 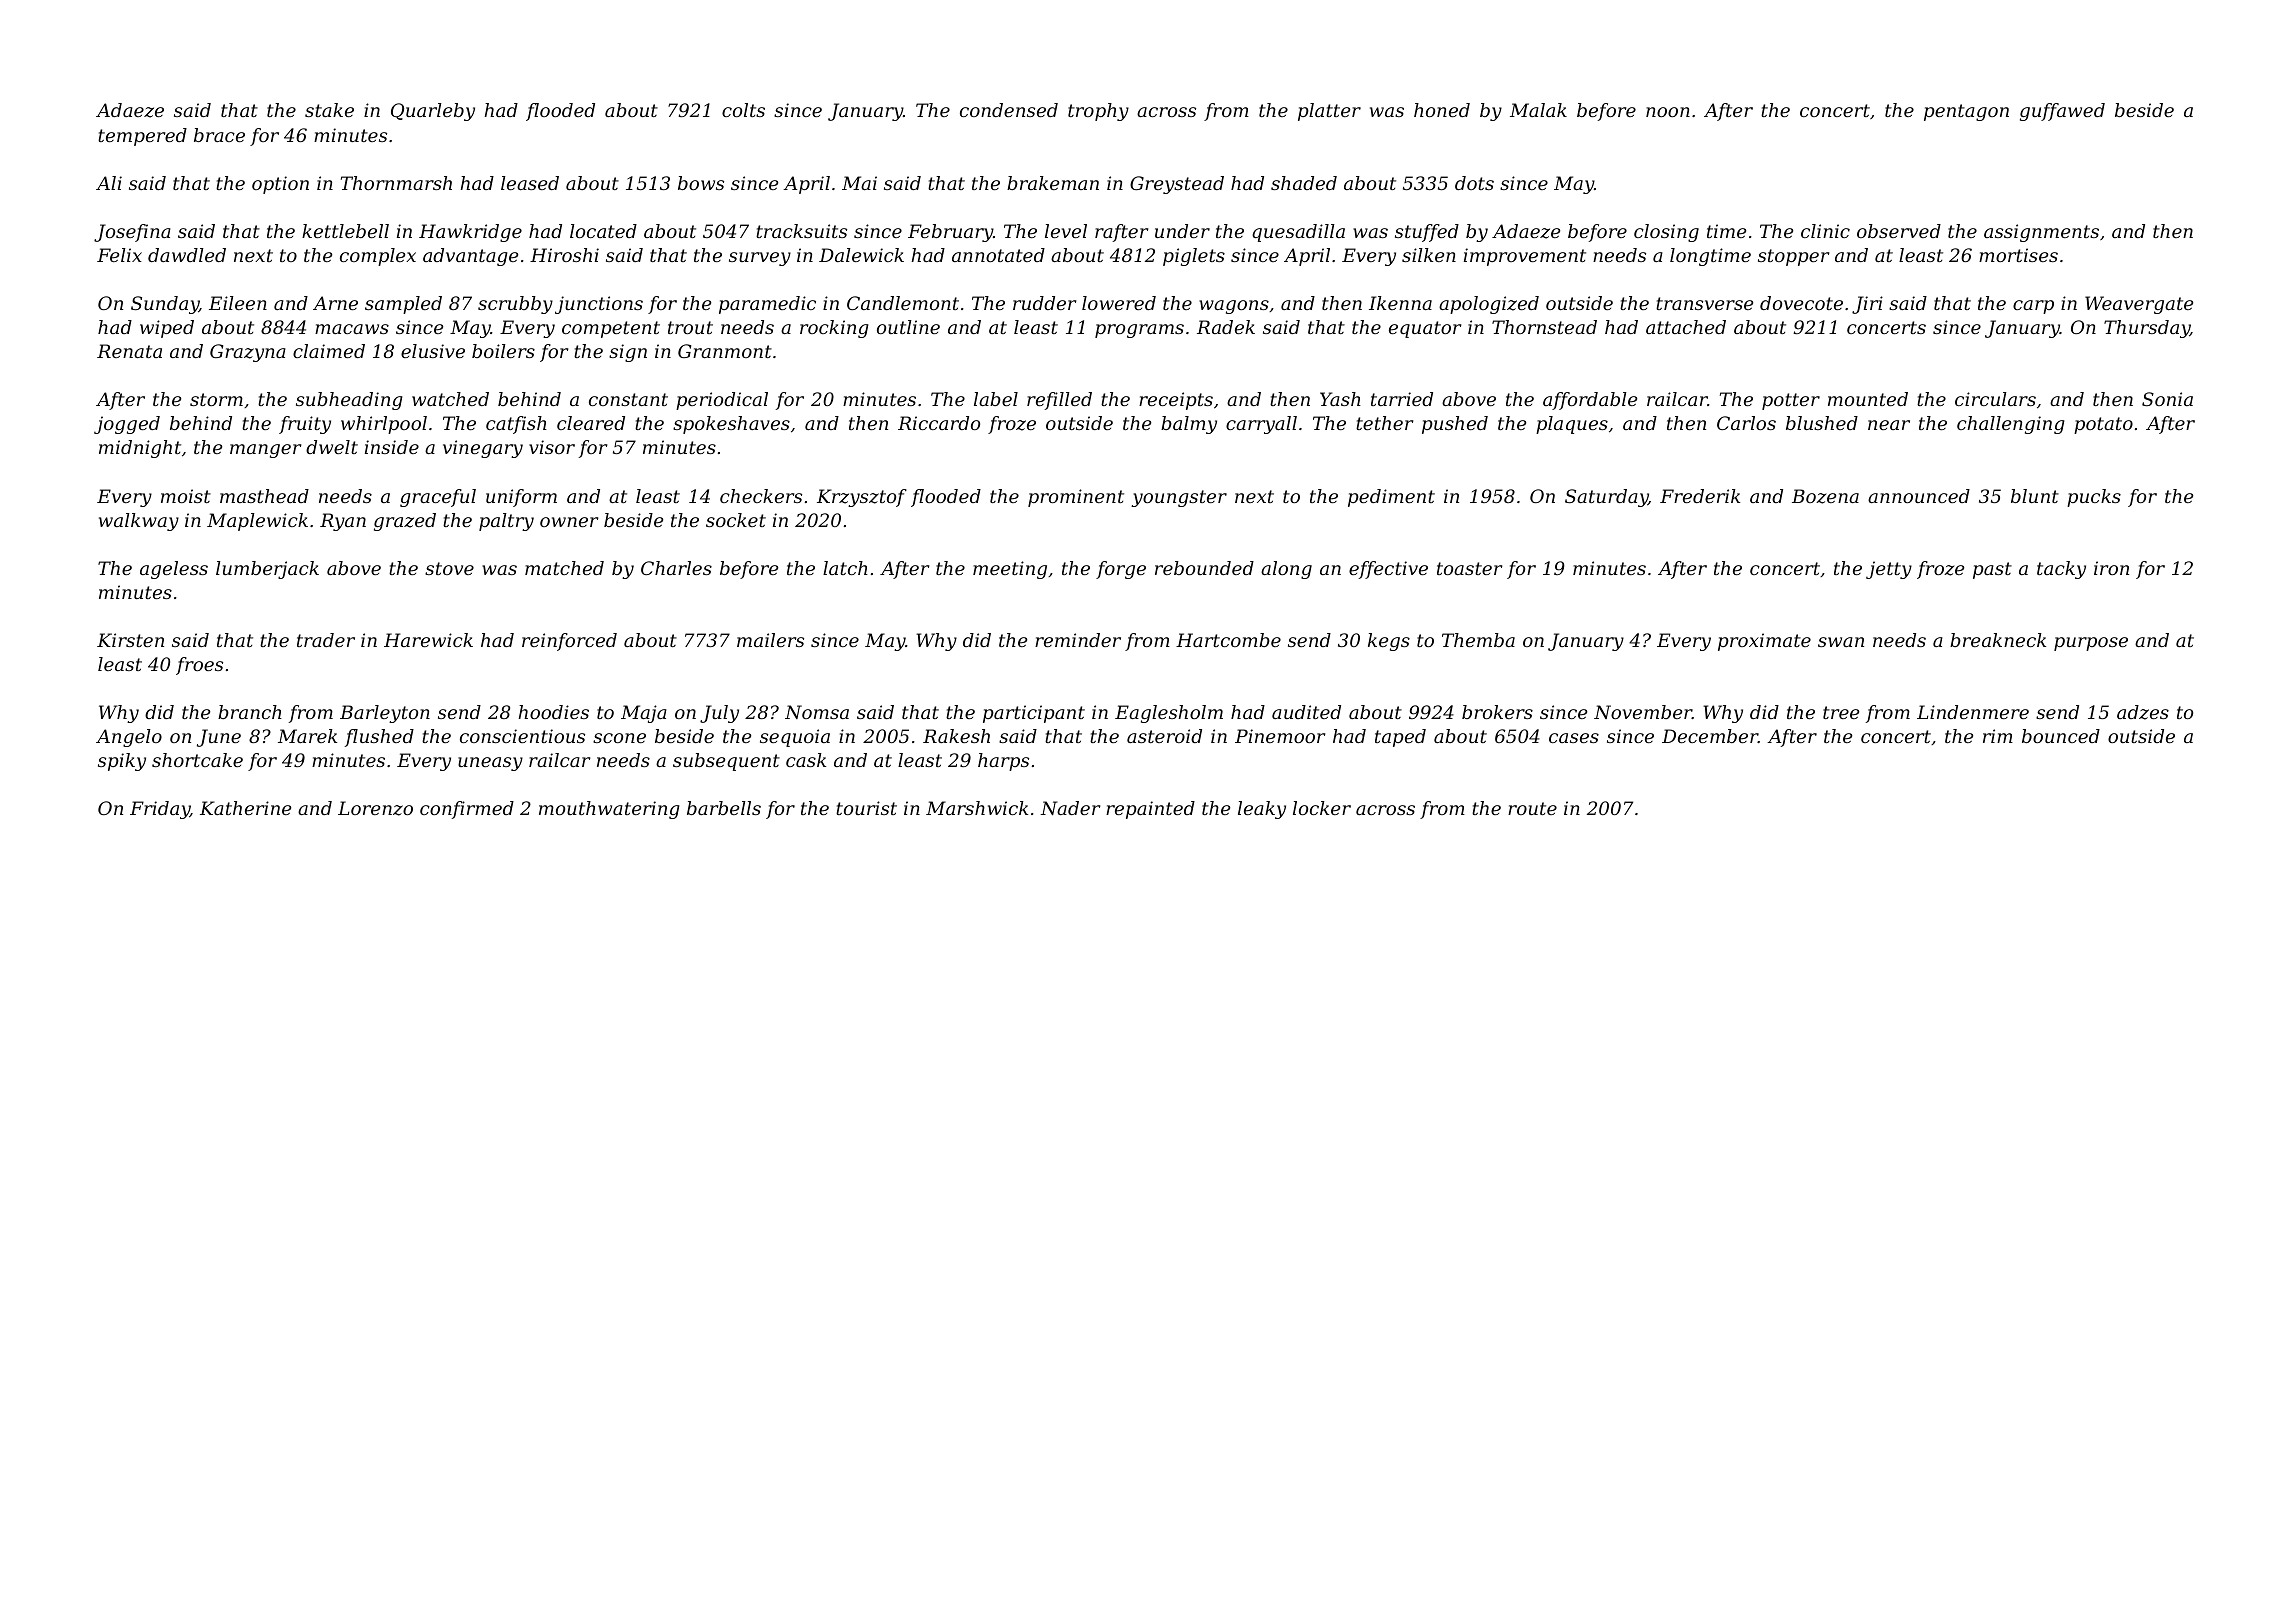 I want to click on pediment, so click(x=1391, y=498).
